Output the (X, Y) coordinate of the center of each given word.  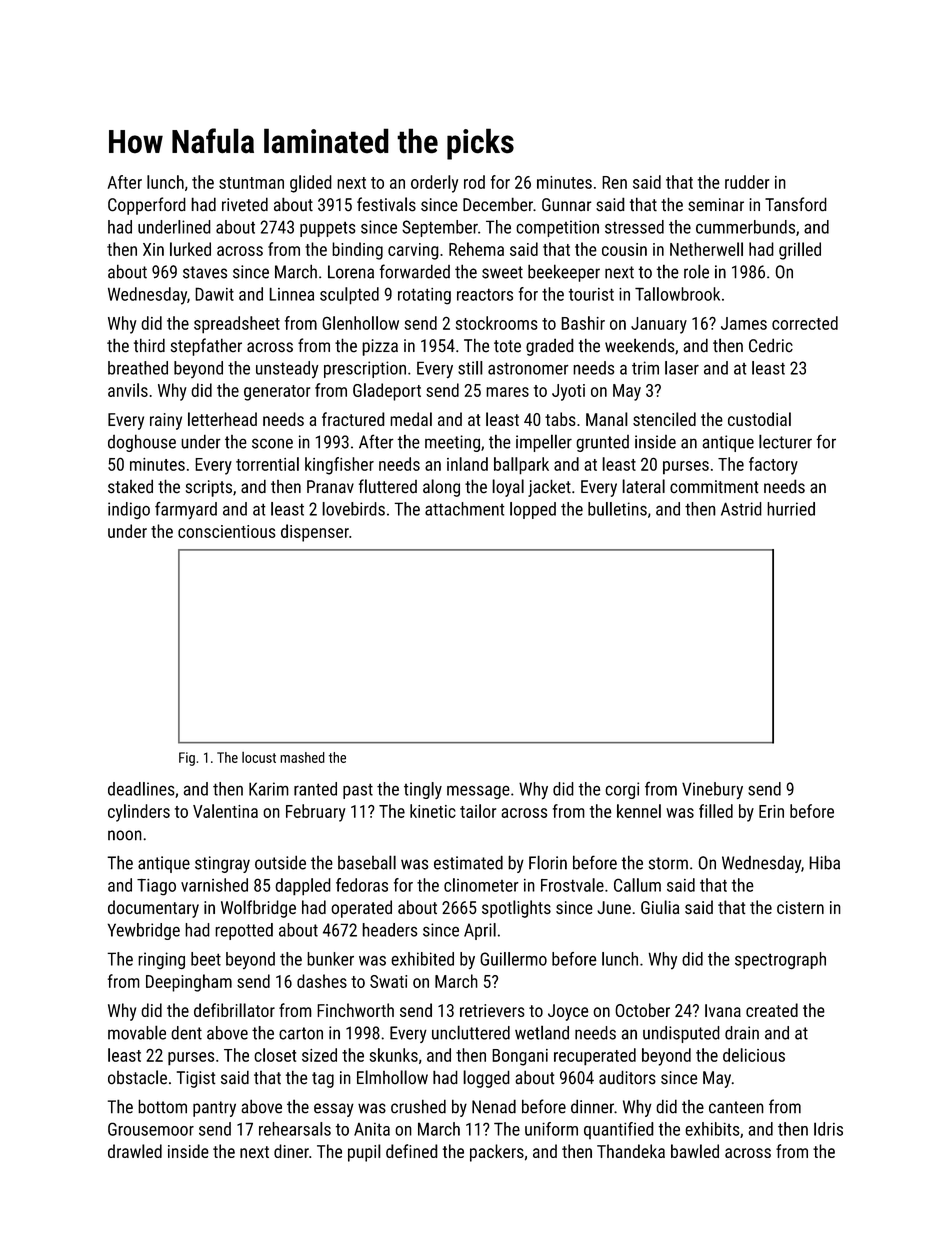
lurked (190, 249)
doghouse (142, 443)
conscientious (227, 531)
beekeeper (564, 273)
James (744, 323)
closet (275, 1055)
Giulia (660, 907)
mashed (302, 757)
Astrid (741, 509)
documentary (153, 909)
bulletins (617, 509)
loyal (508, 488)
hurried (791, 509)
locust (259, 757)
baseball (367, 862)
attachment (465, 509)
